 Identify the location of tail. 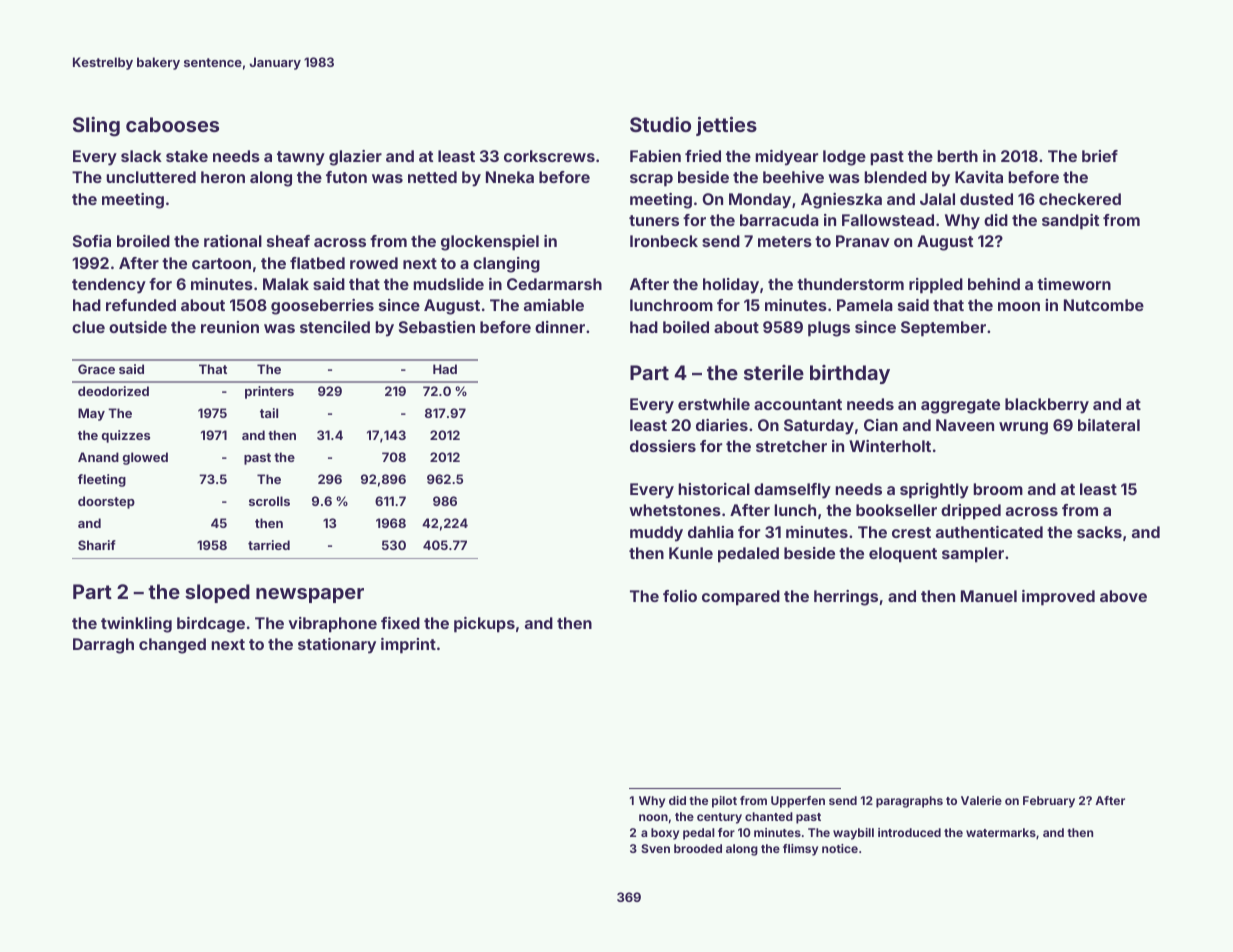
(269, 413).
